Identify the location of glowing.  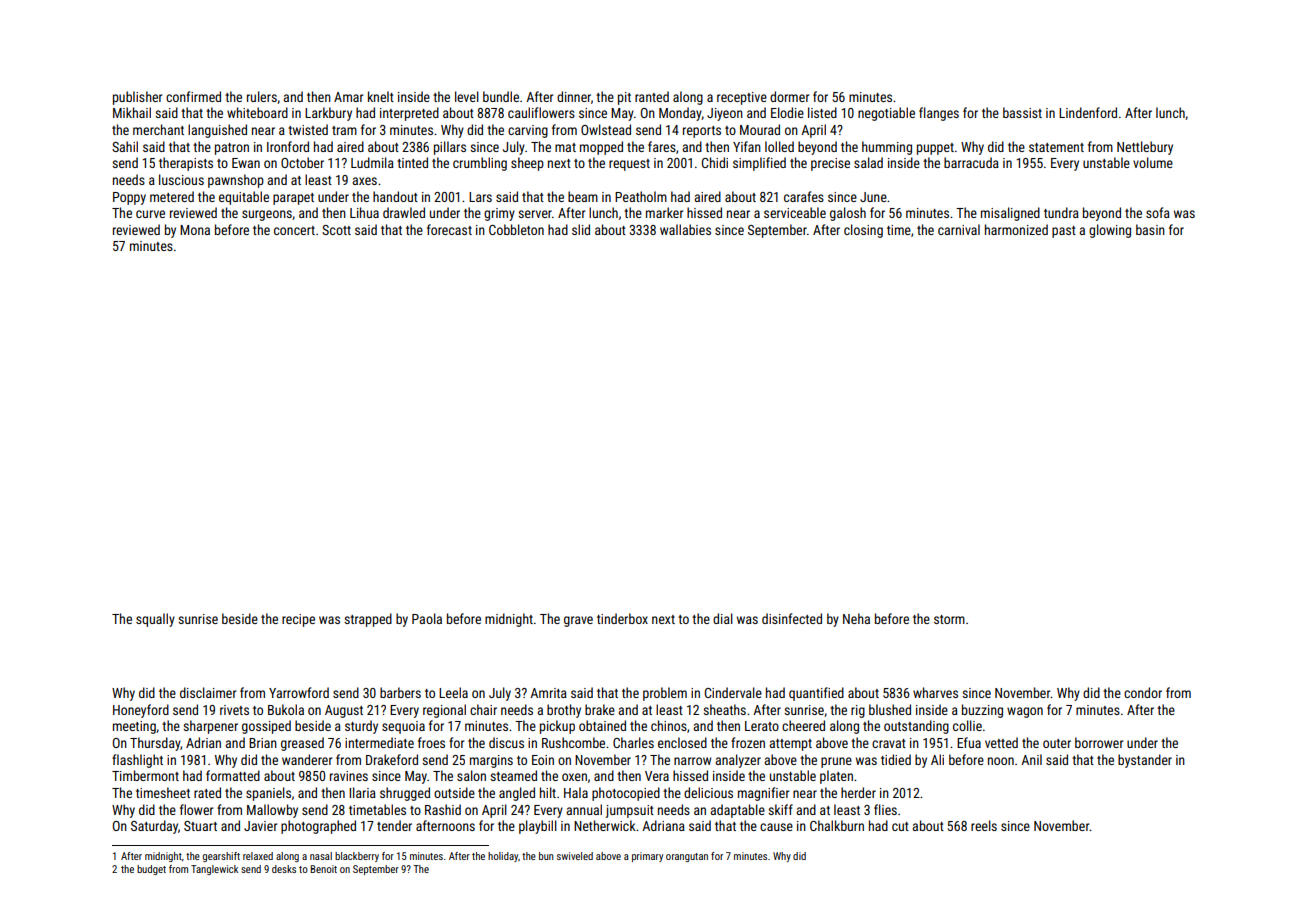
(1110, 231).
